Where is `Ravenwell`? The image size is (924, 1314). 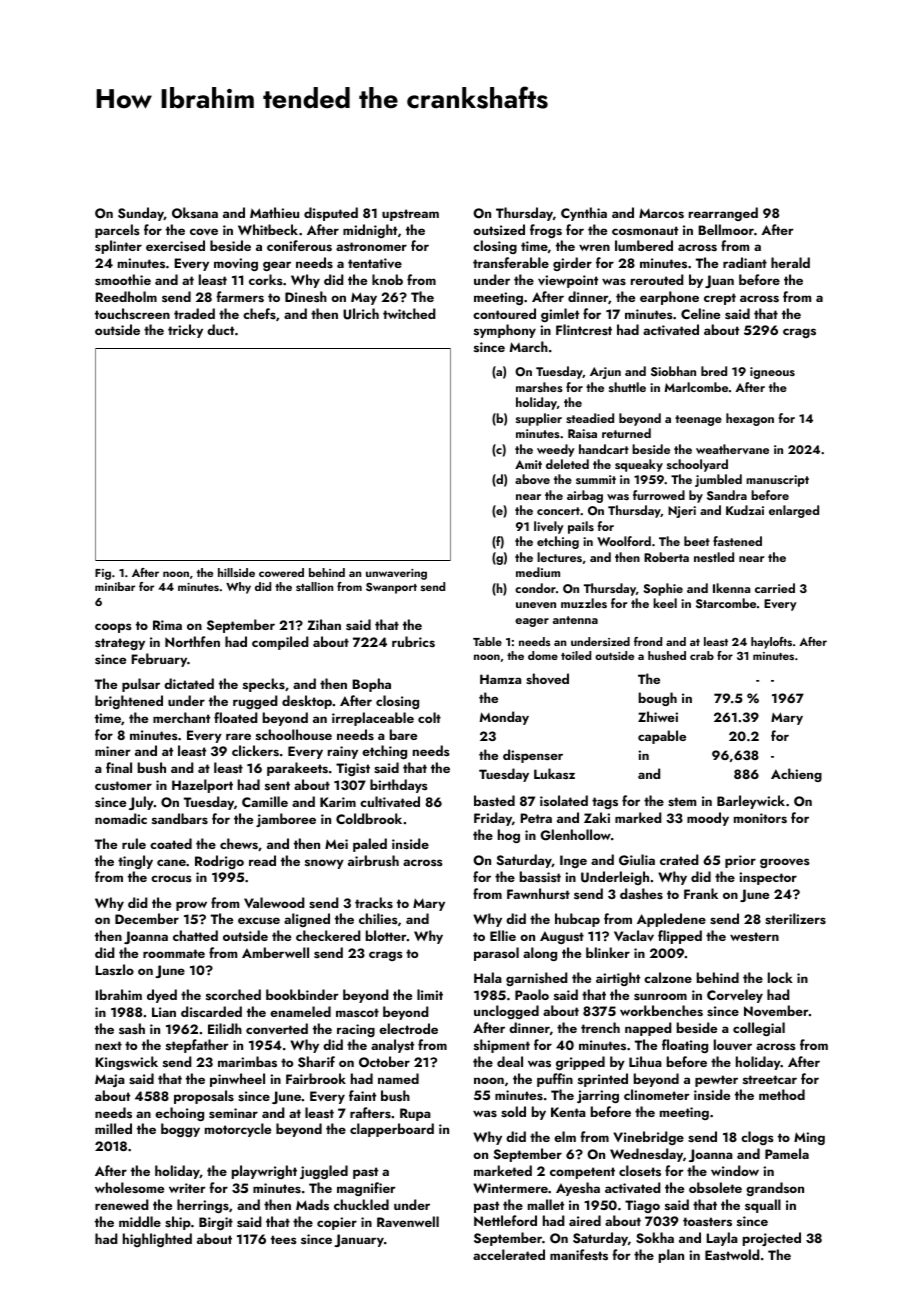
Ravenwell is located at coordinates (408, 1222).
